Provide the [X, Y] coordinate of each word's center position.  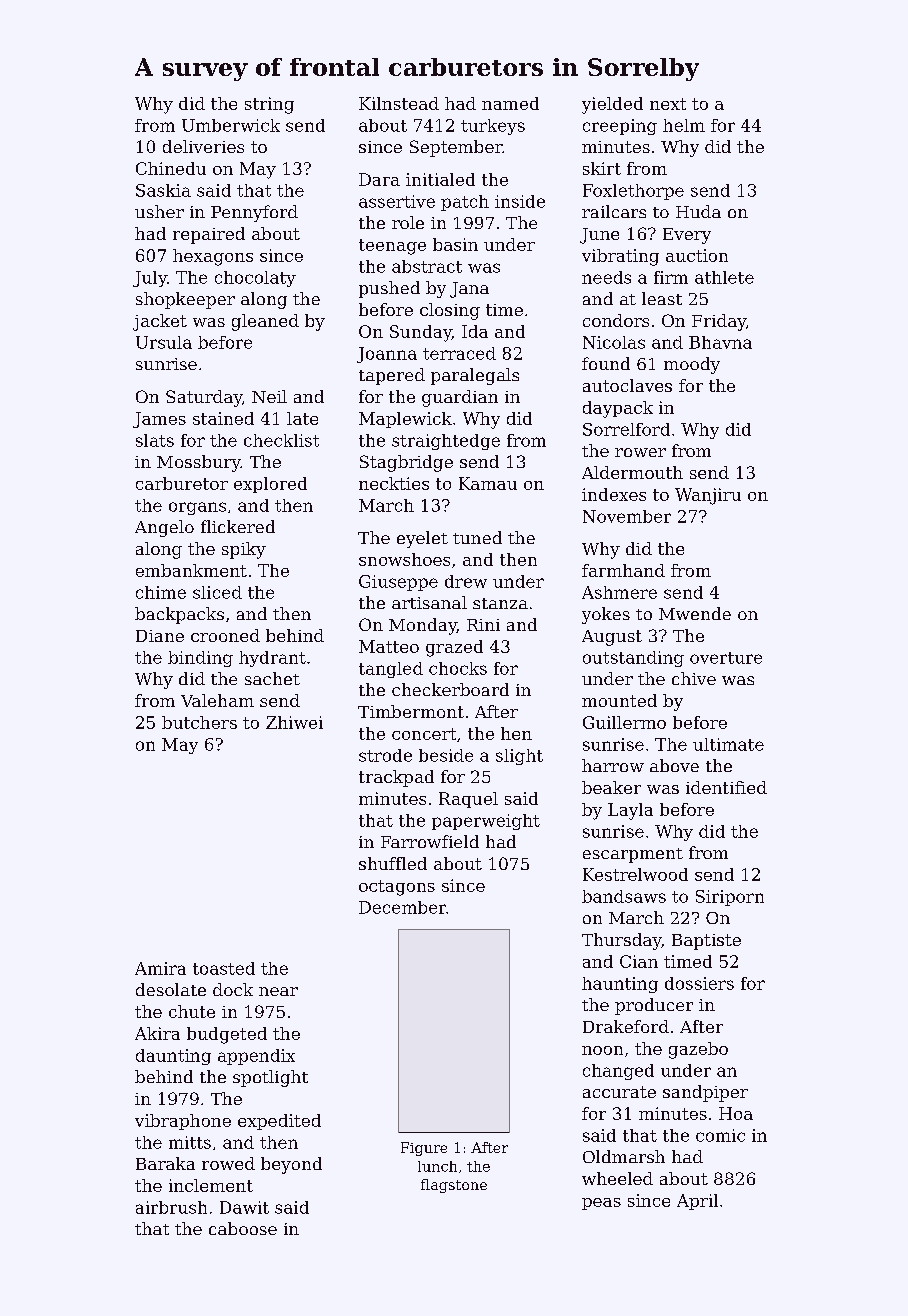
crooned [225, 635]
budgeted [227, 1035]
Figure [424, 1149]
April [697, 1202]
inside [520, 201]
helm [684, 125]
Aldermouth [632, 472]
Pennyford [254, 213]
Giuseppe [398, 583]
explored [270, 485]
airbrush [171, 1207]
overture [726, 658]
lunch [437, 1166]
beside [446, 755]
